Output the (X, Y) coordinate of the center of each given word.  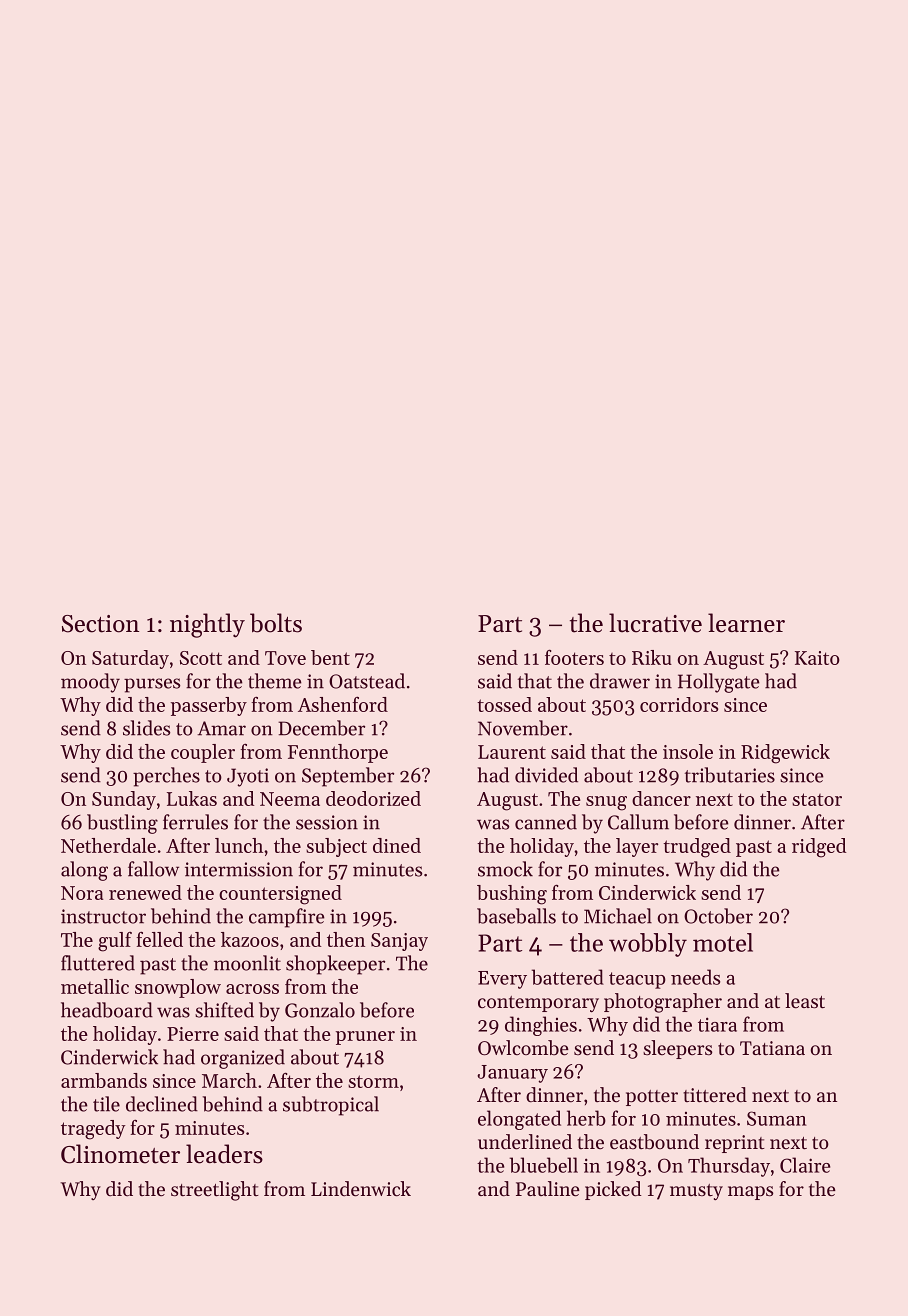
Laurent (512, 752)
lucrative (655, 623)
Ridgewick (785, 754)
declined (162, 1104)
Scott (201, 658)
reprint (735, 1144)
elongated (519, 1120)
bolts (276, 623)
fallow (153, 869)
